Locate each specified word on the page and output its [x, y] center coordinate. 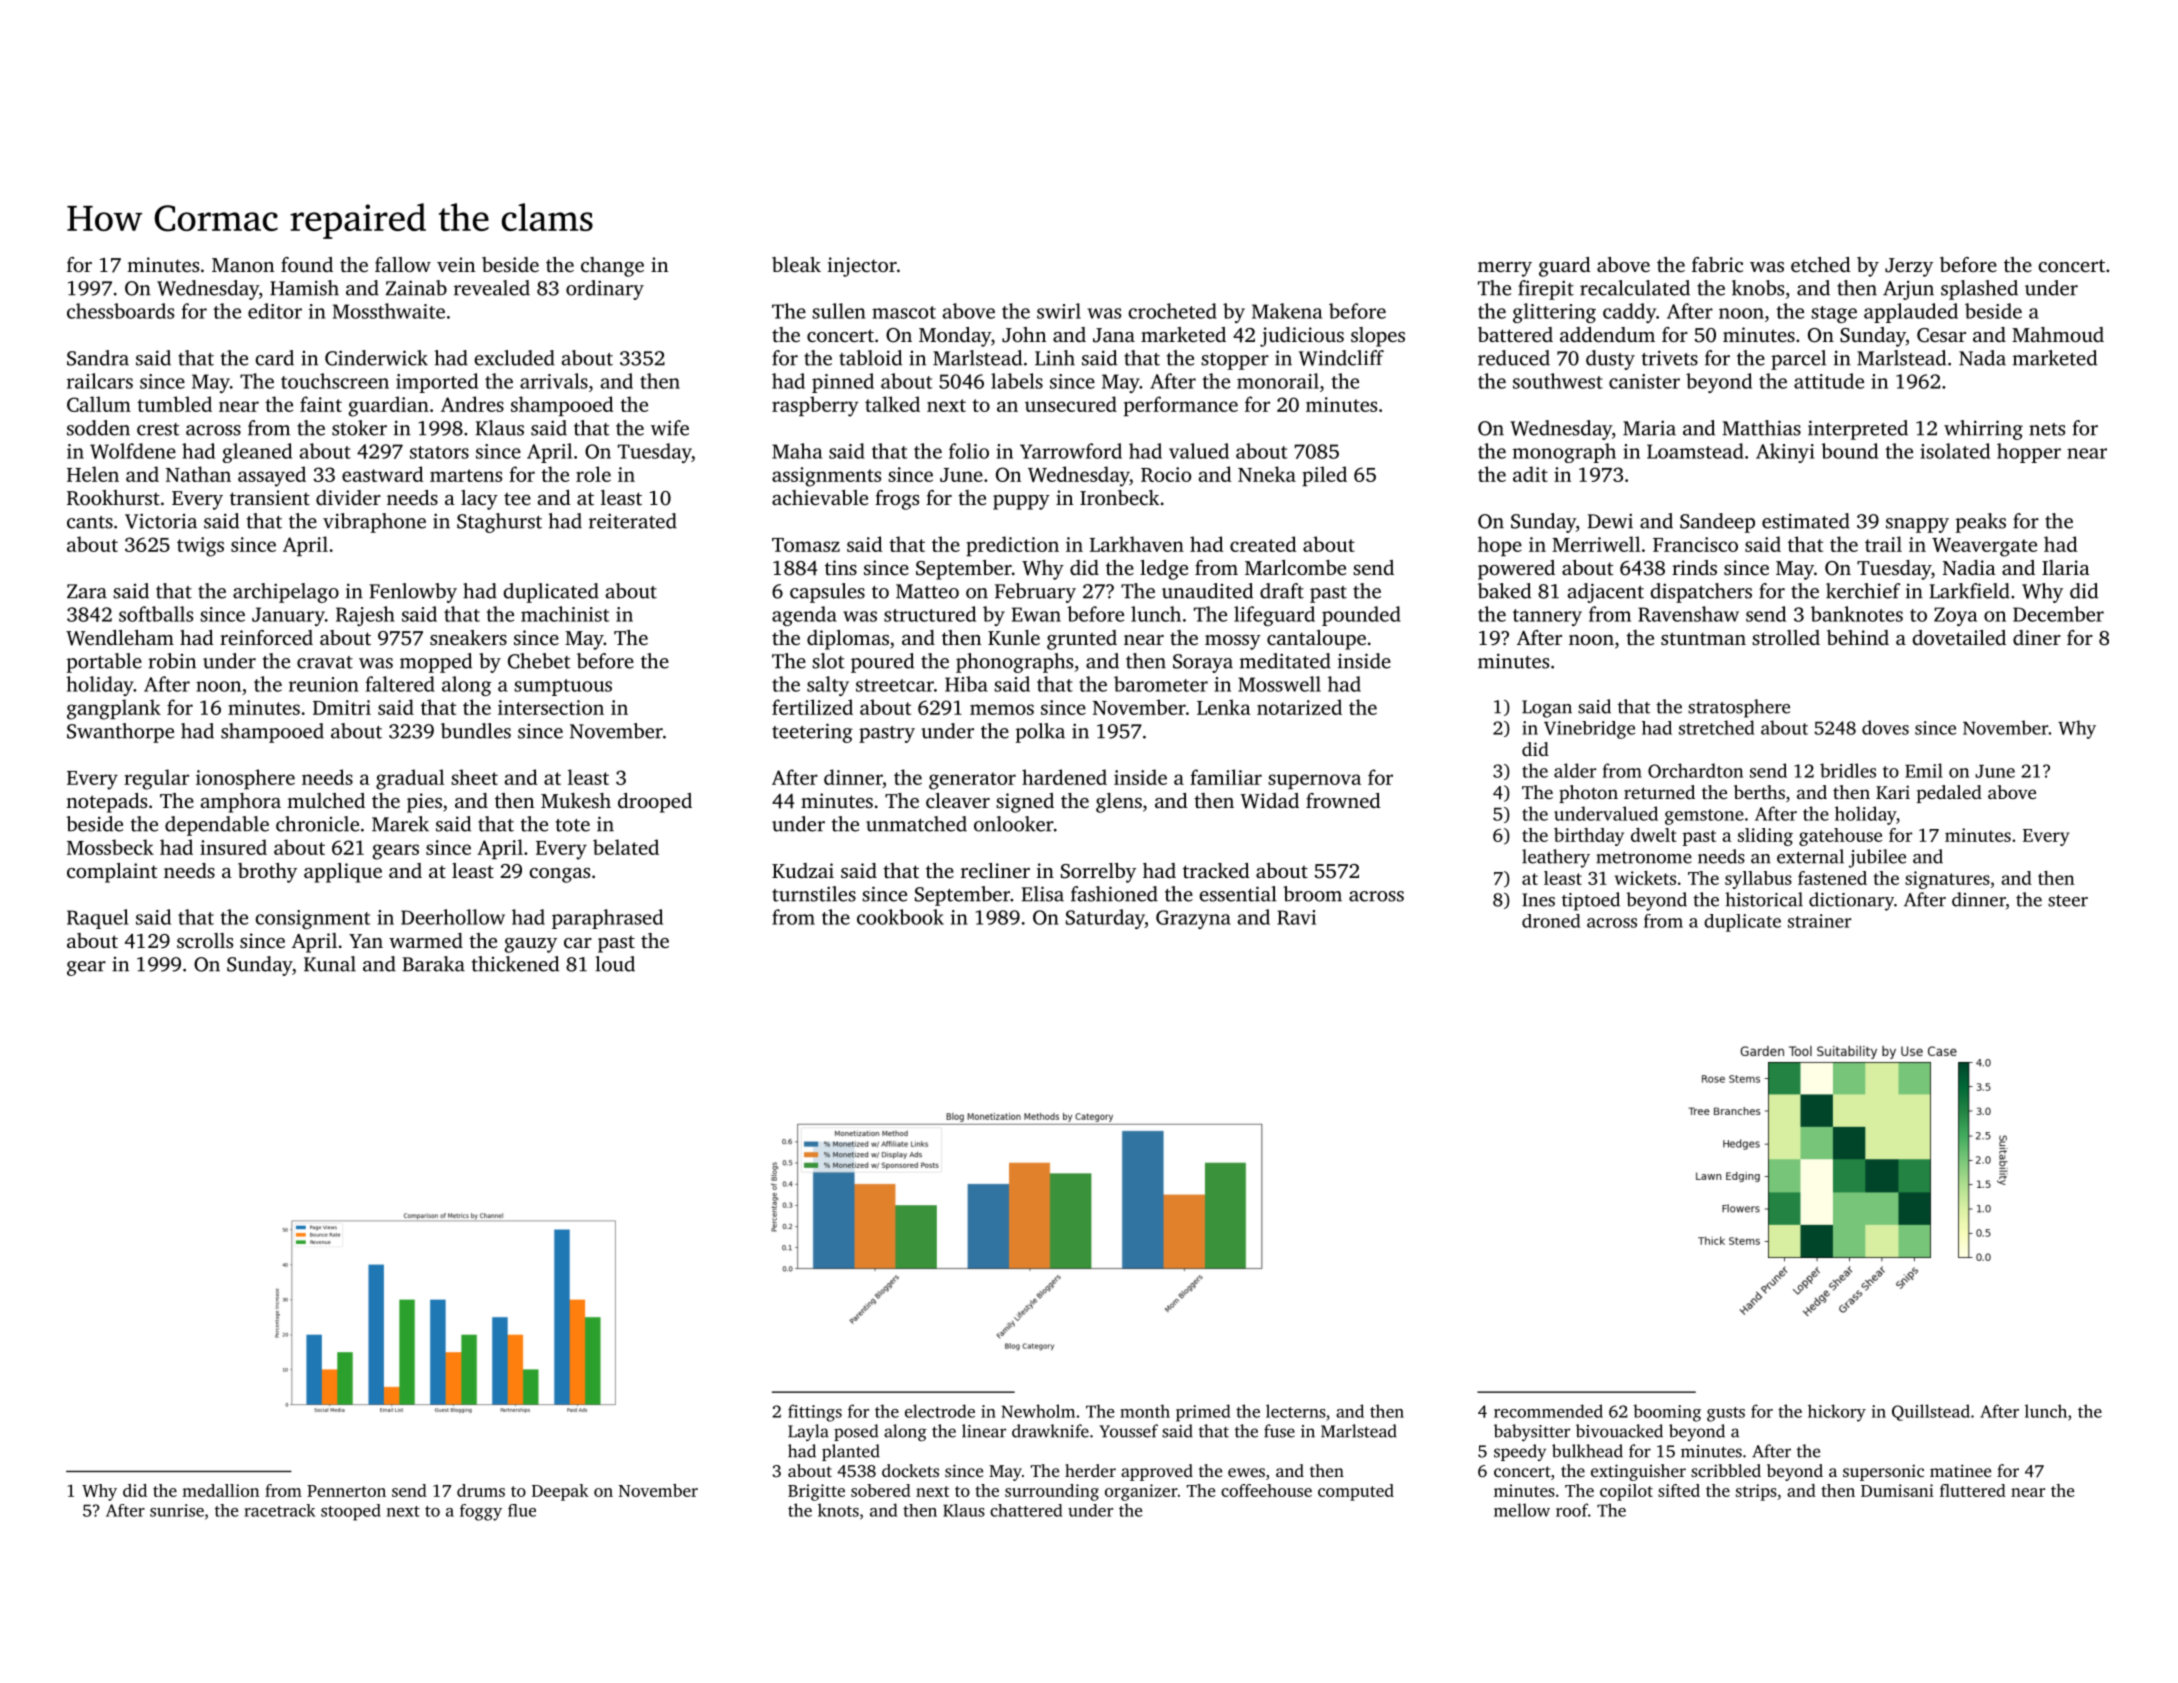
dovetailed [1959, 637]
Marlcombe [1295, 567]
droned [1551, 921]
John [1024, 335]
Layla [808, 1432]
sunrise [177, 1510]
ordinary [605, 290]
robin [172, 661]
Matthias [1761, 428]
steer [2068, 901]
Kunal [330, 964]
